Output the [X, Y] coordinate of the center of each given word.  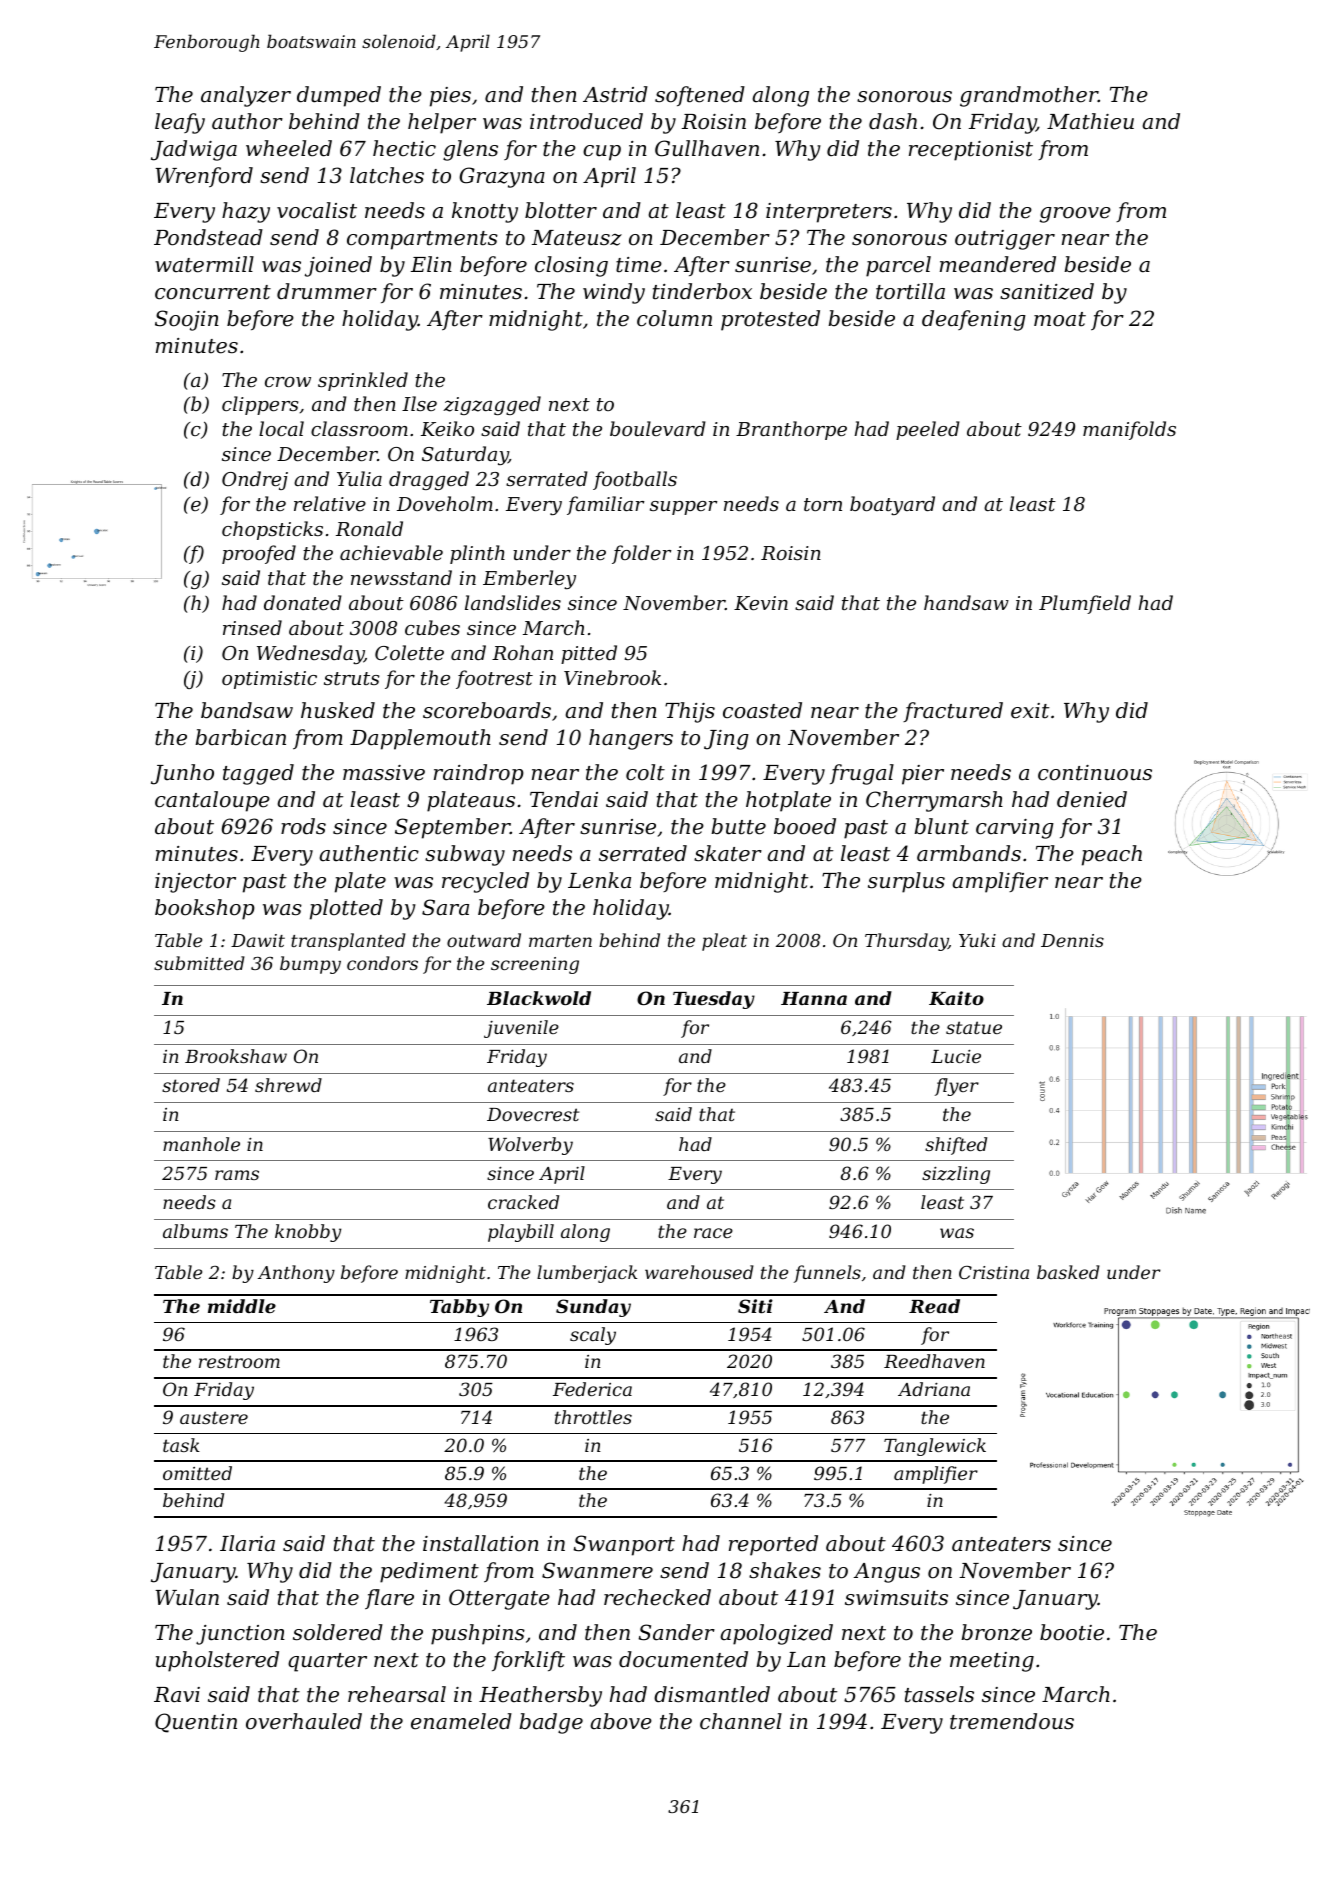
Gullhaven [707, 148]
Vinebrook [612, 677]
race [713, 1233]
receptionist [971, 151]
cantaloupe [212, 801]
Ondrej [255, 480]
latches [387, 175]
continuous [1095, 773]
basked [1068, 1272]
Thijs [690, 712]
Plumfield [1085, 604]
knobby [308, 1233]
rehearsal [397, 1694]
